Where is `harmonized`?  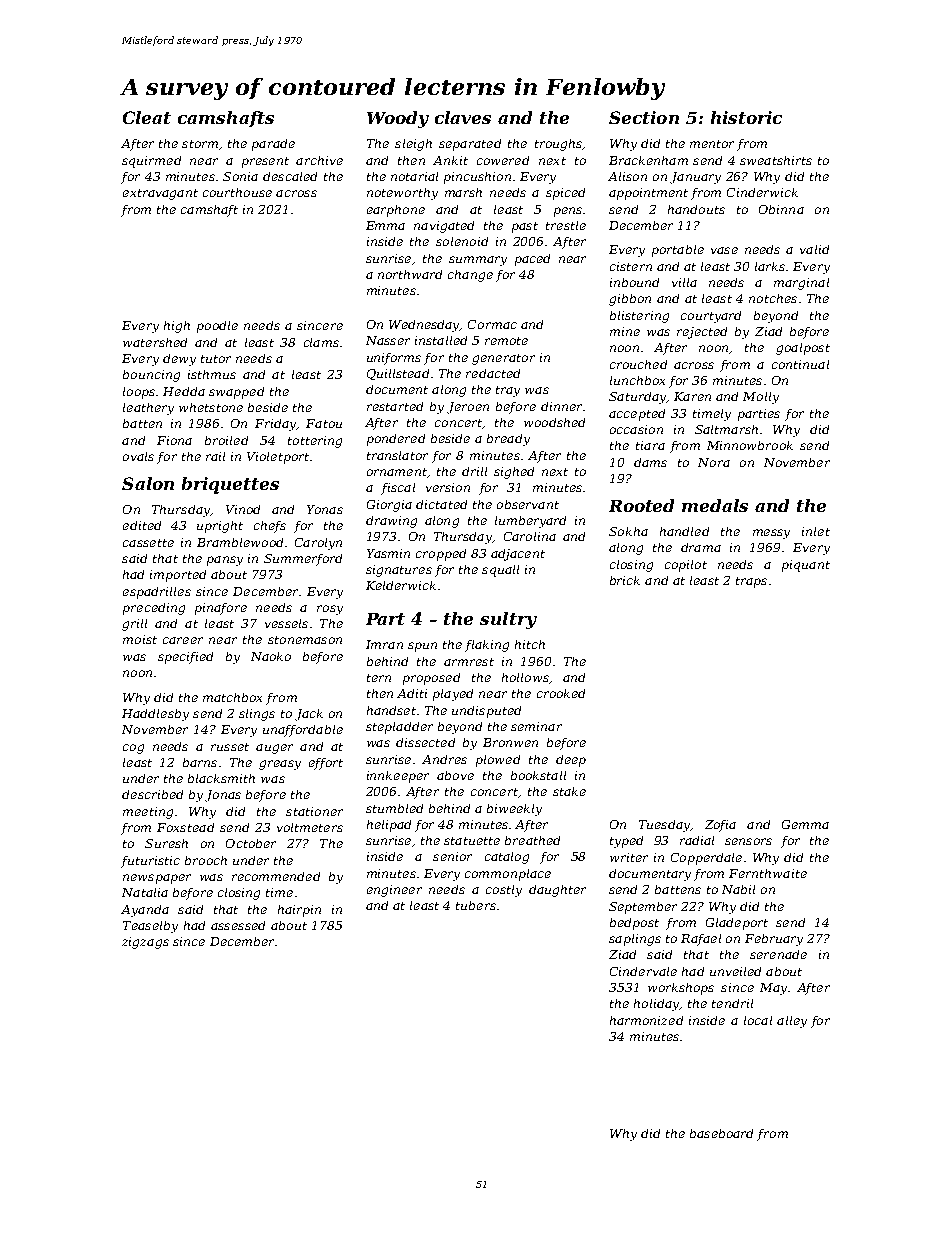 harmonized is located at coordinates (646, 1020).
